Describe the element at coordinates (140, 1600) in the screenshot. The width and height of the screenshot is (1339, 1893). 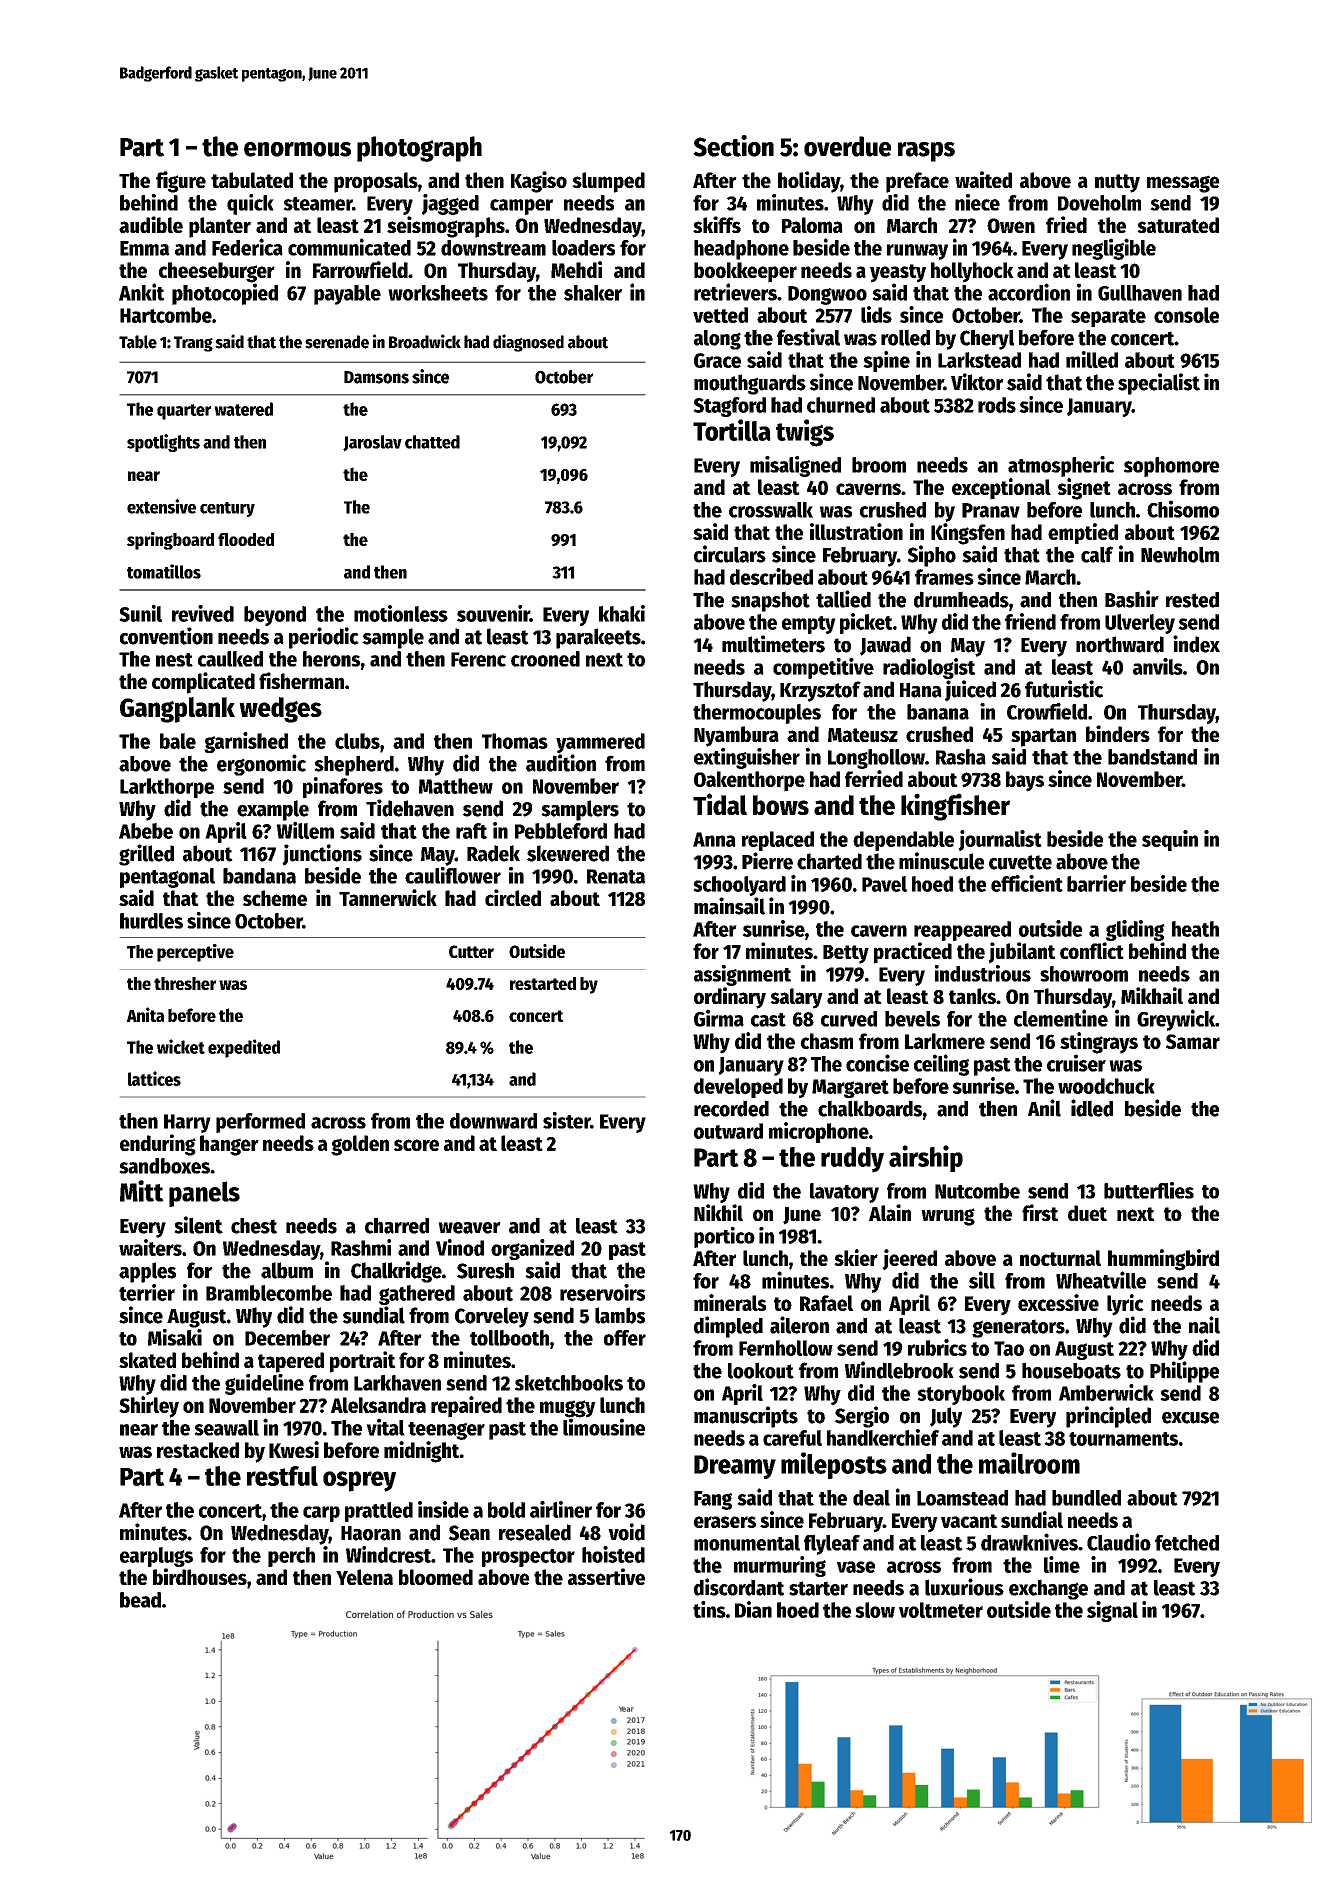
I see `bead` at that location.
